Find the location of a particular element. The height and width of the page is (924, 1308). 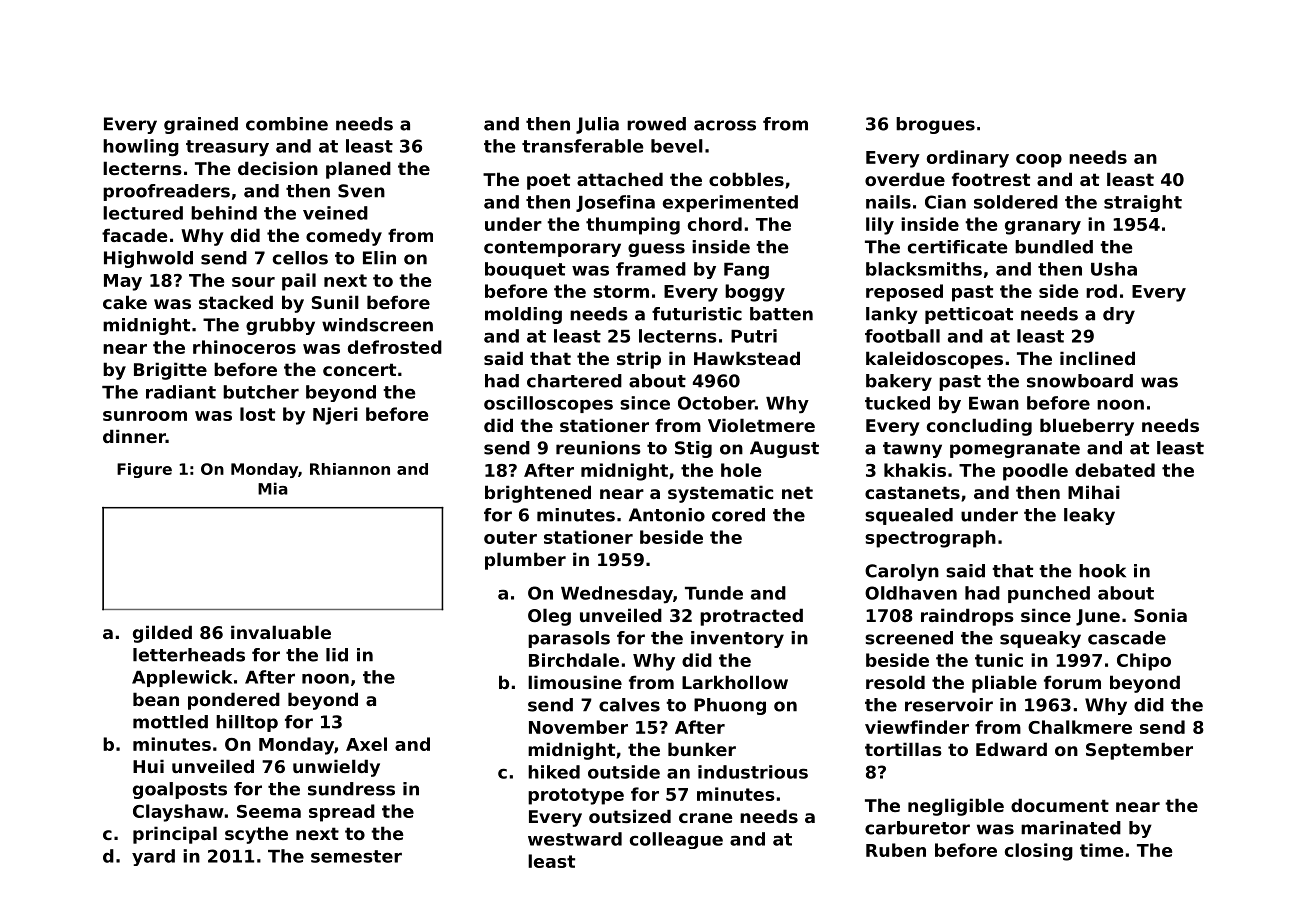

brogues is located at coordinates (935, 125).
